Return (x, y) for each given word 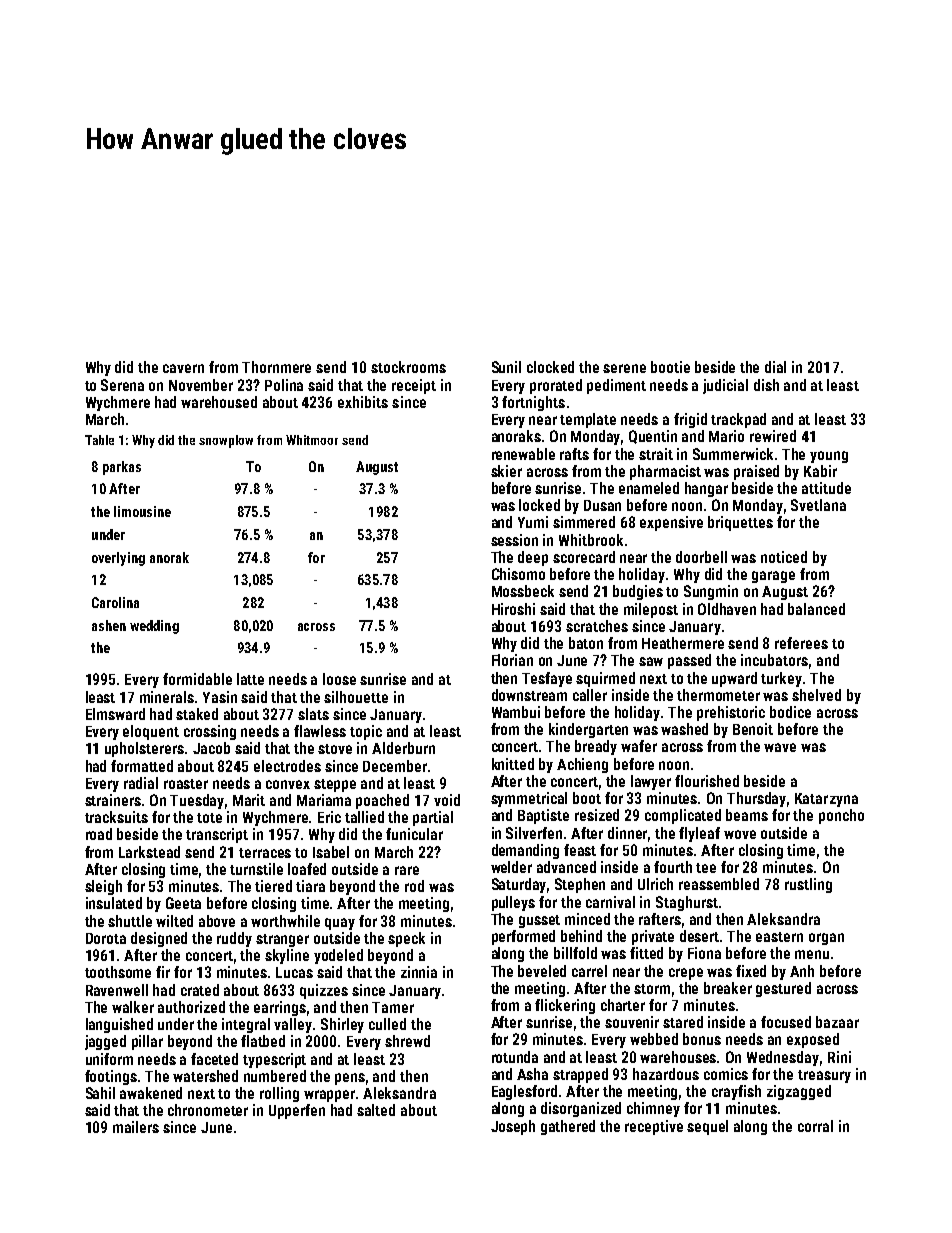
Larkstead (149, 852)
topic (366, 732)
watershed (205, 1076)
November (201, 385)
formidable (197, 679)
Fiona (704, 953)
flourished (707, 781)
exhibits (363, 402)
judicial (725, 386)
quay (340, 924)
